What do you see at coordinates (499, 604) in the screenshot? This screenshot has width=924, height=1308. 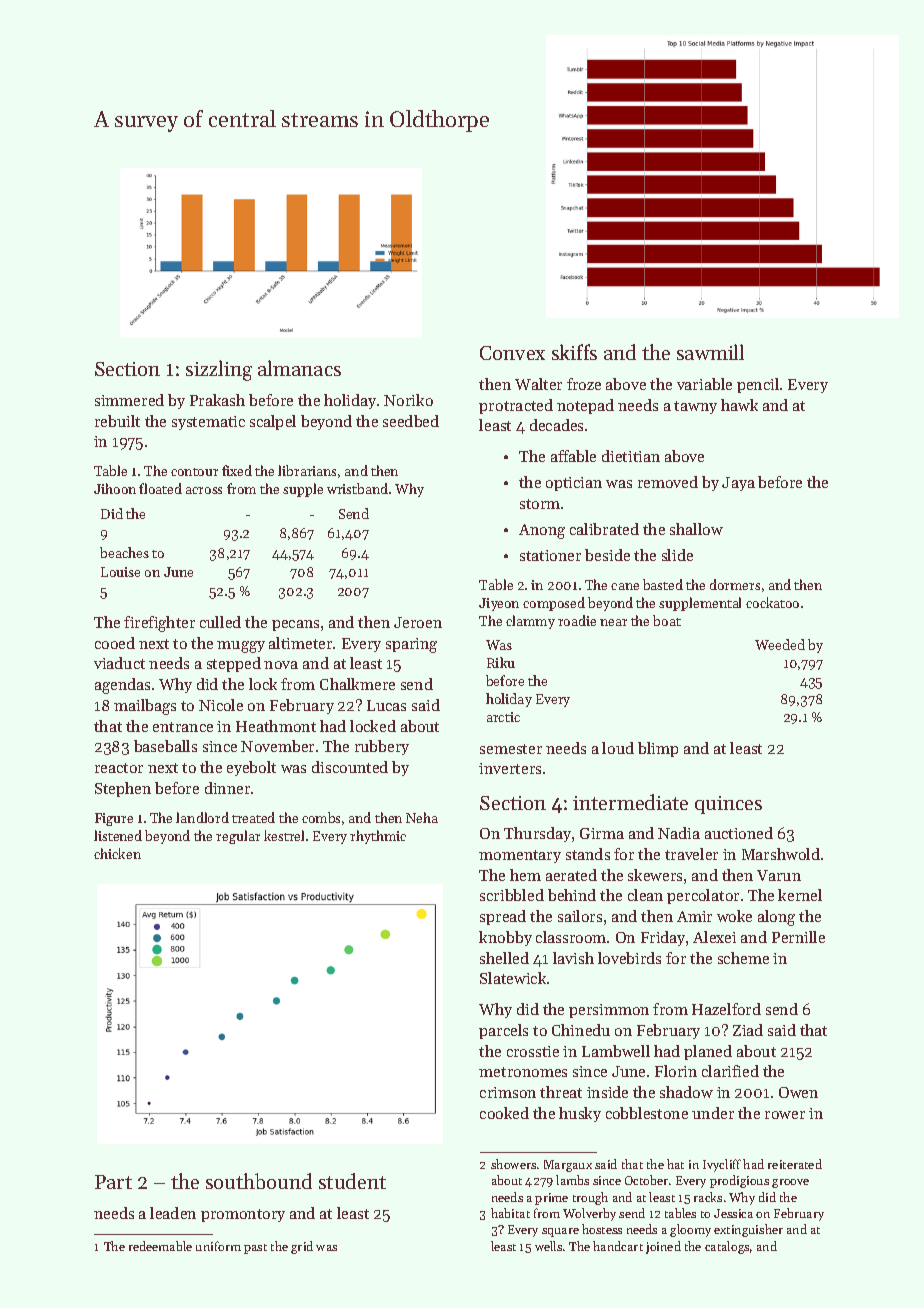 I see `Jiyeon` at bounding box center [499, 604].
